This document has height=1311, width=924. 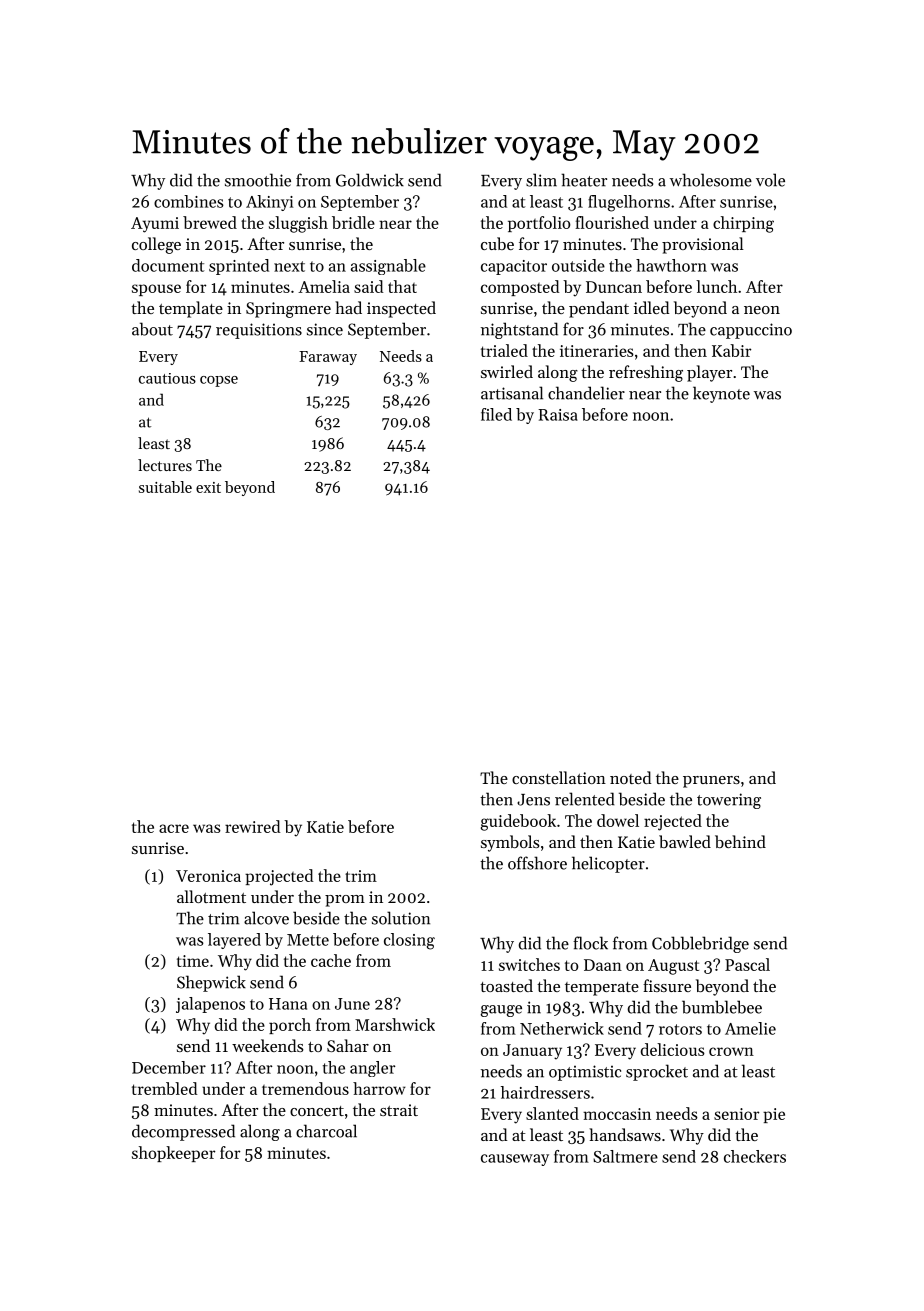 What do you see at coordinates (258, 180) in the document?
I see `smoothie` at bounding box center [258, 180].
